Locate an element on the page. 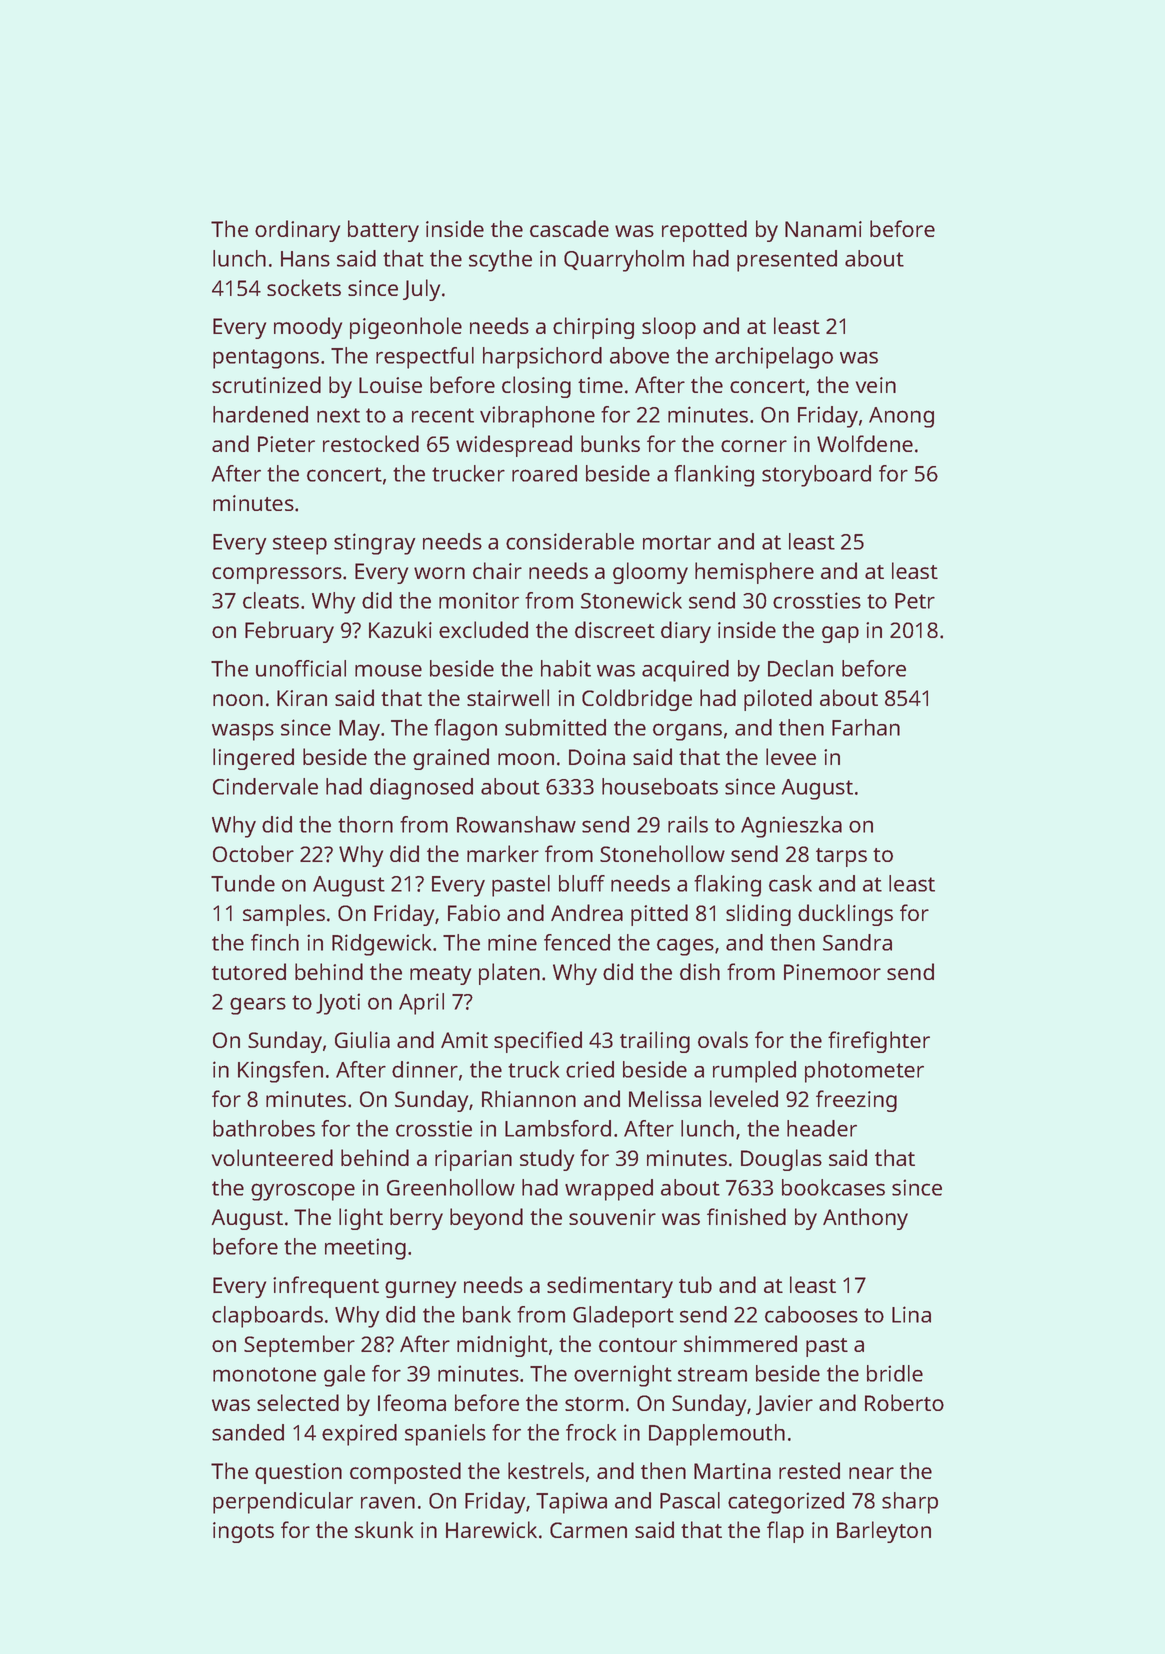 Image resolution: width=1165 pixels, height=1654 pixels. ingots is located at coordinates (243, 1532).
